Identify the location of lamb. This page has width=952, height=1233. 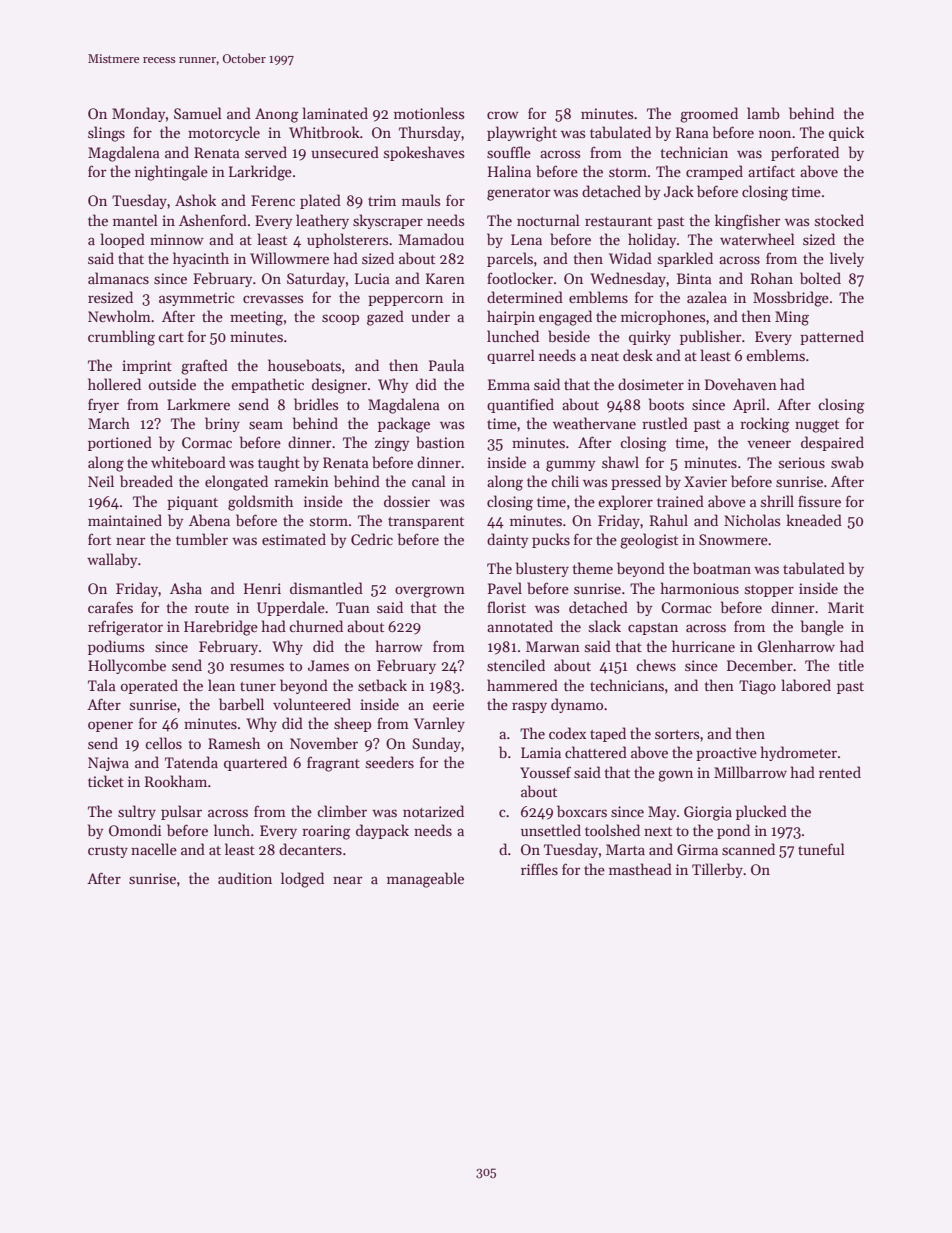
(763, 113).
